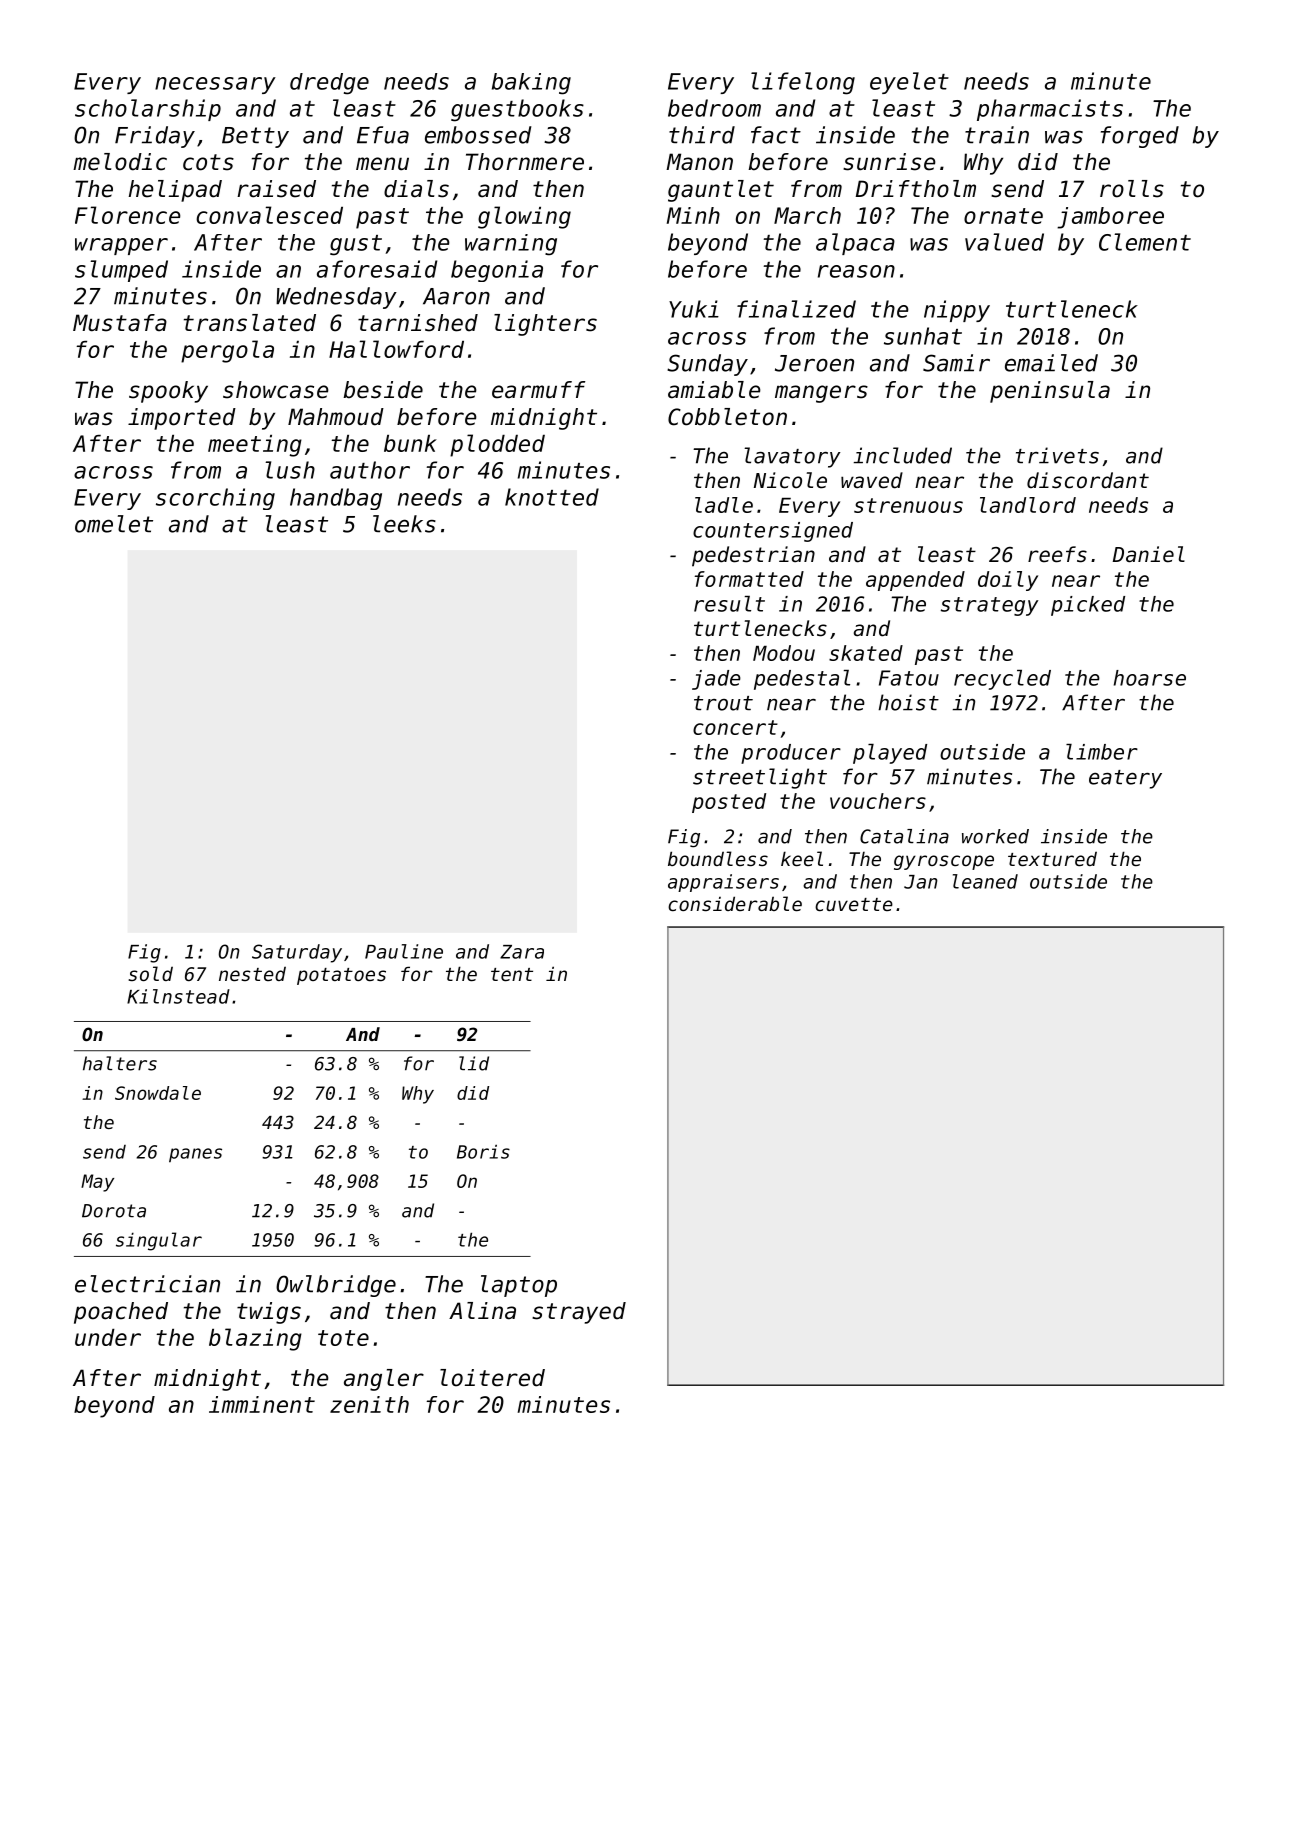 The width and height of the screenshot is (1298, 1836). What do you see at coordinates (699, 162) in the screenshot?
I see `Manon` at bounding box center [699, 162].
